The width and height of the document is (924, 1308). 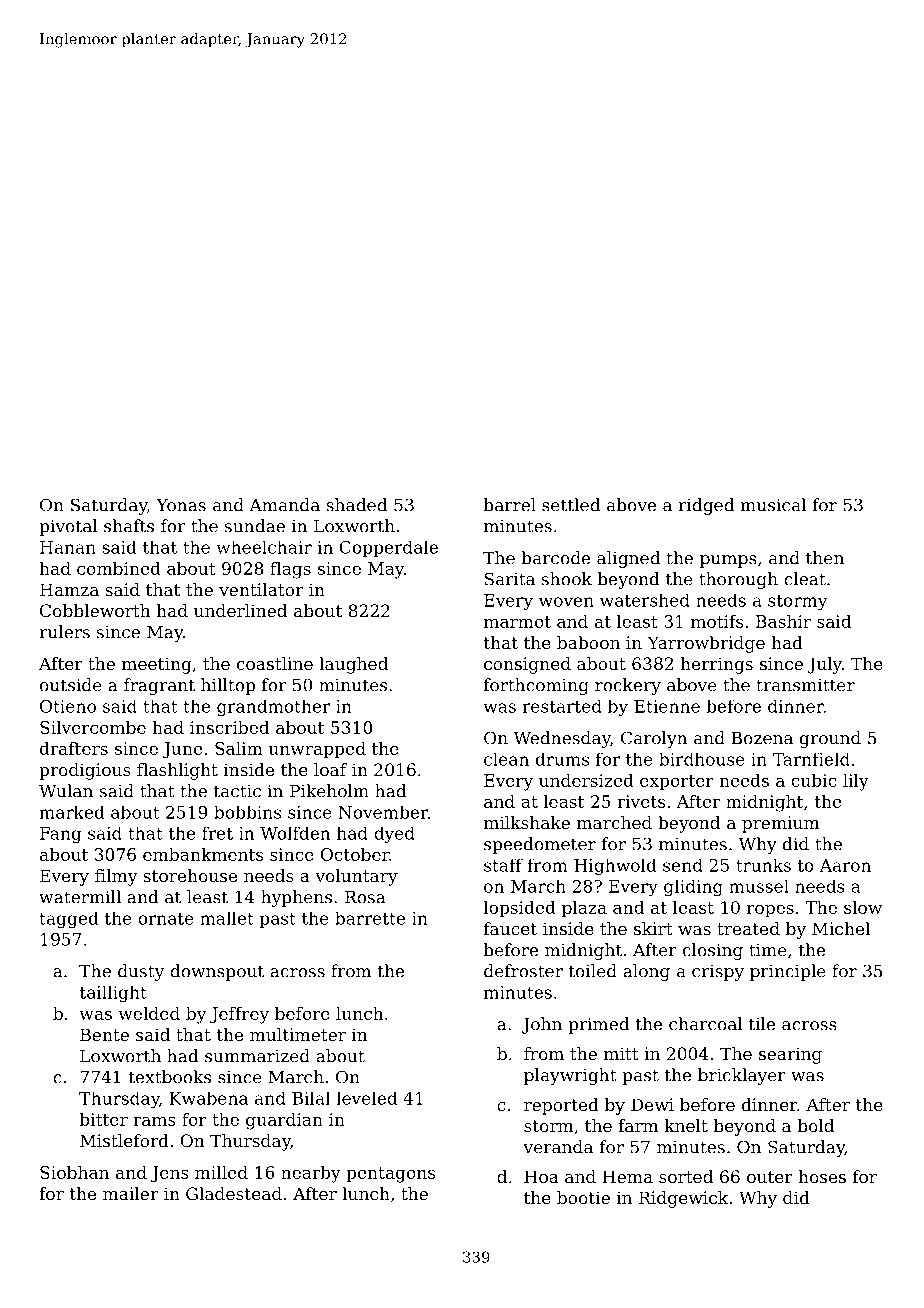 I want to click on thorough, so click(x=738, y=580).
